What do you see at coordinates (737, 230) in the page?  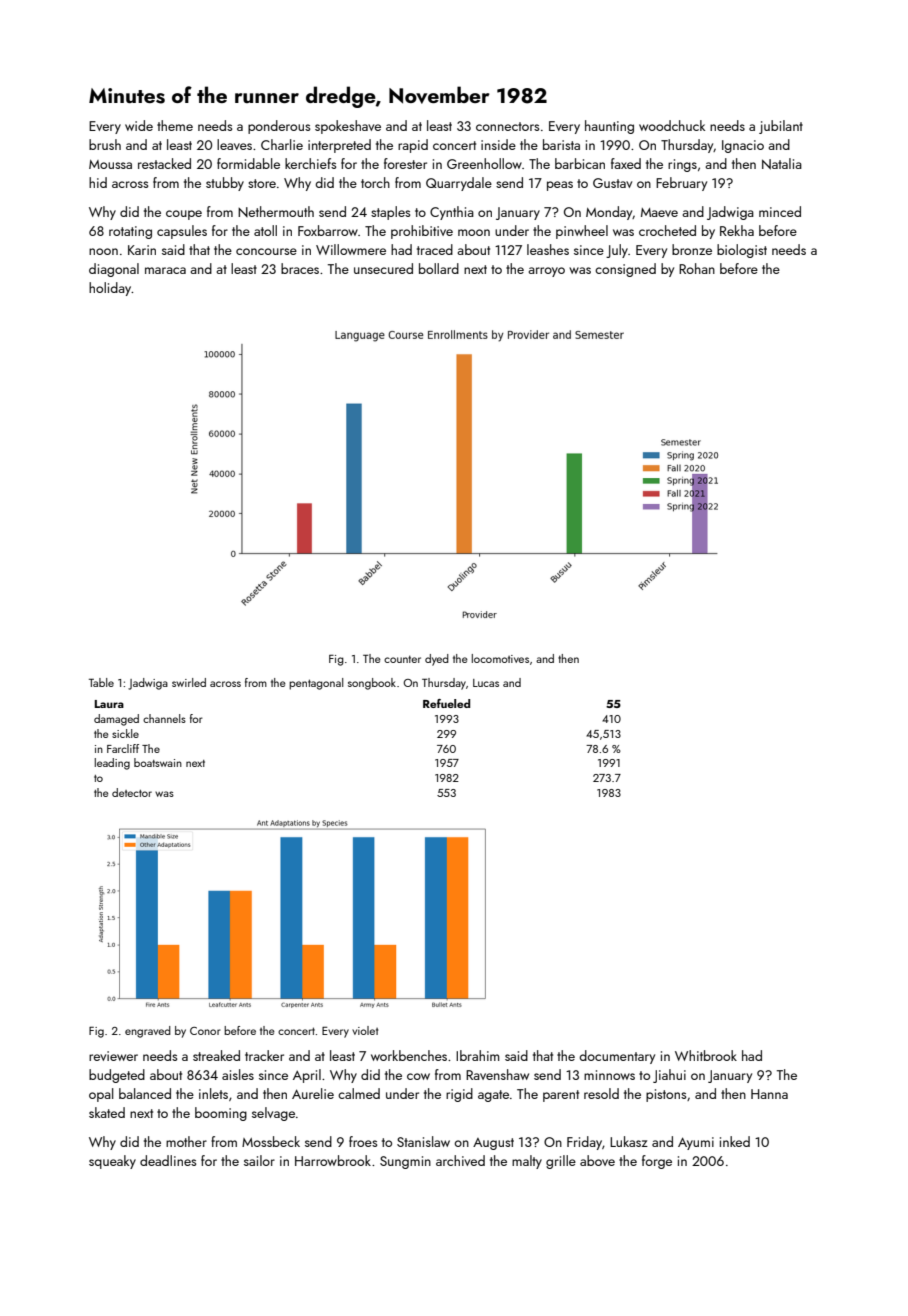 I see `Rekha` at bounding box center [737, 230].
